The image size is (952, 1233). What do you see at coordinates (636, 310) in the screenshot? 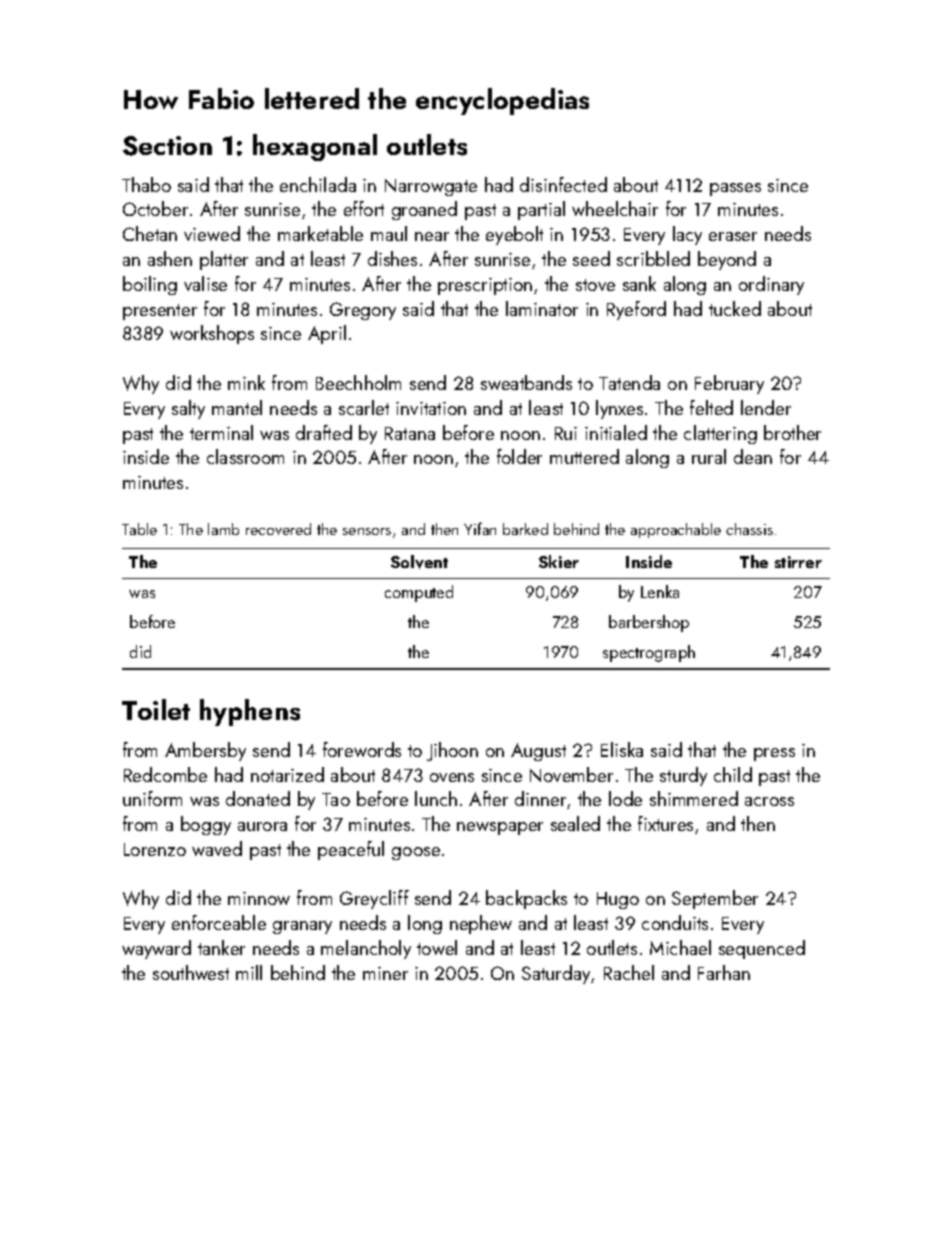
I see `Ryeford` at bounding box center [636, 310].
